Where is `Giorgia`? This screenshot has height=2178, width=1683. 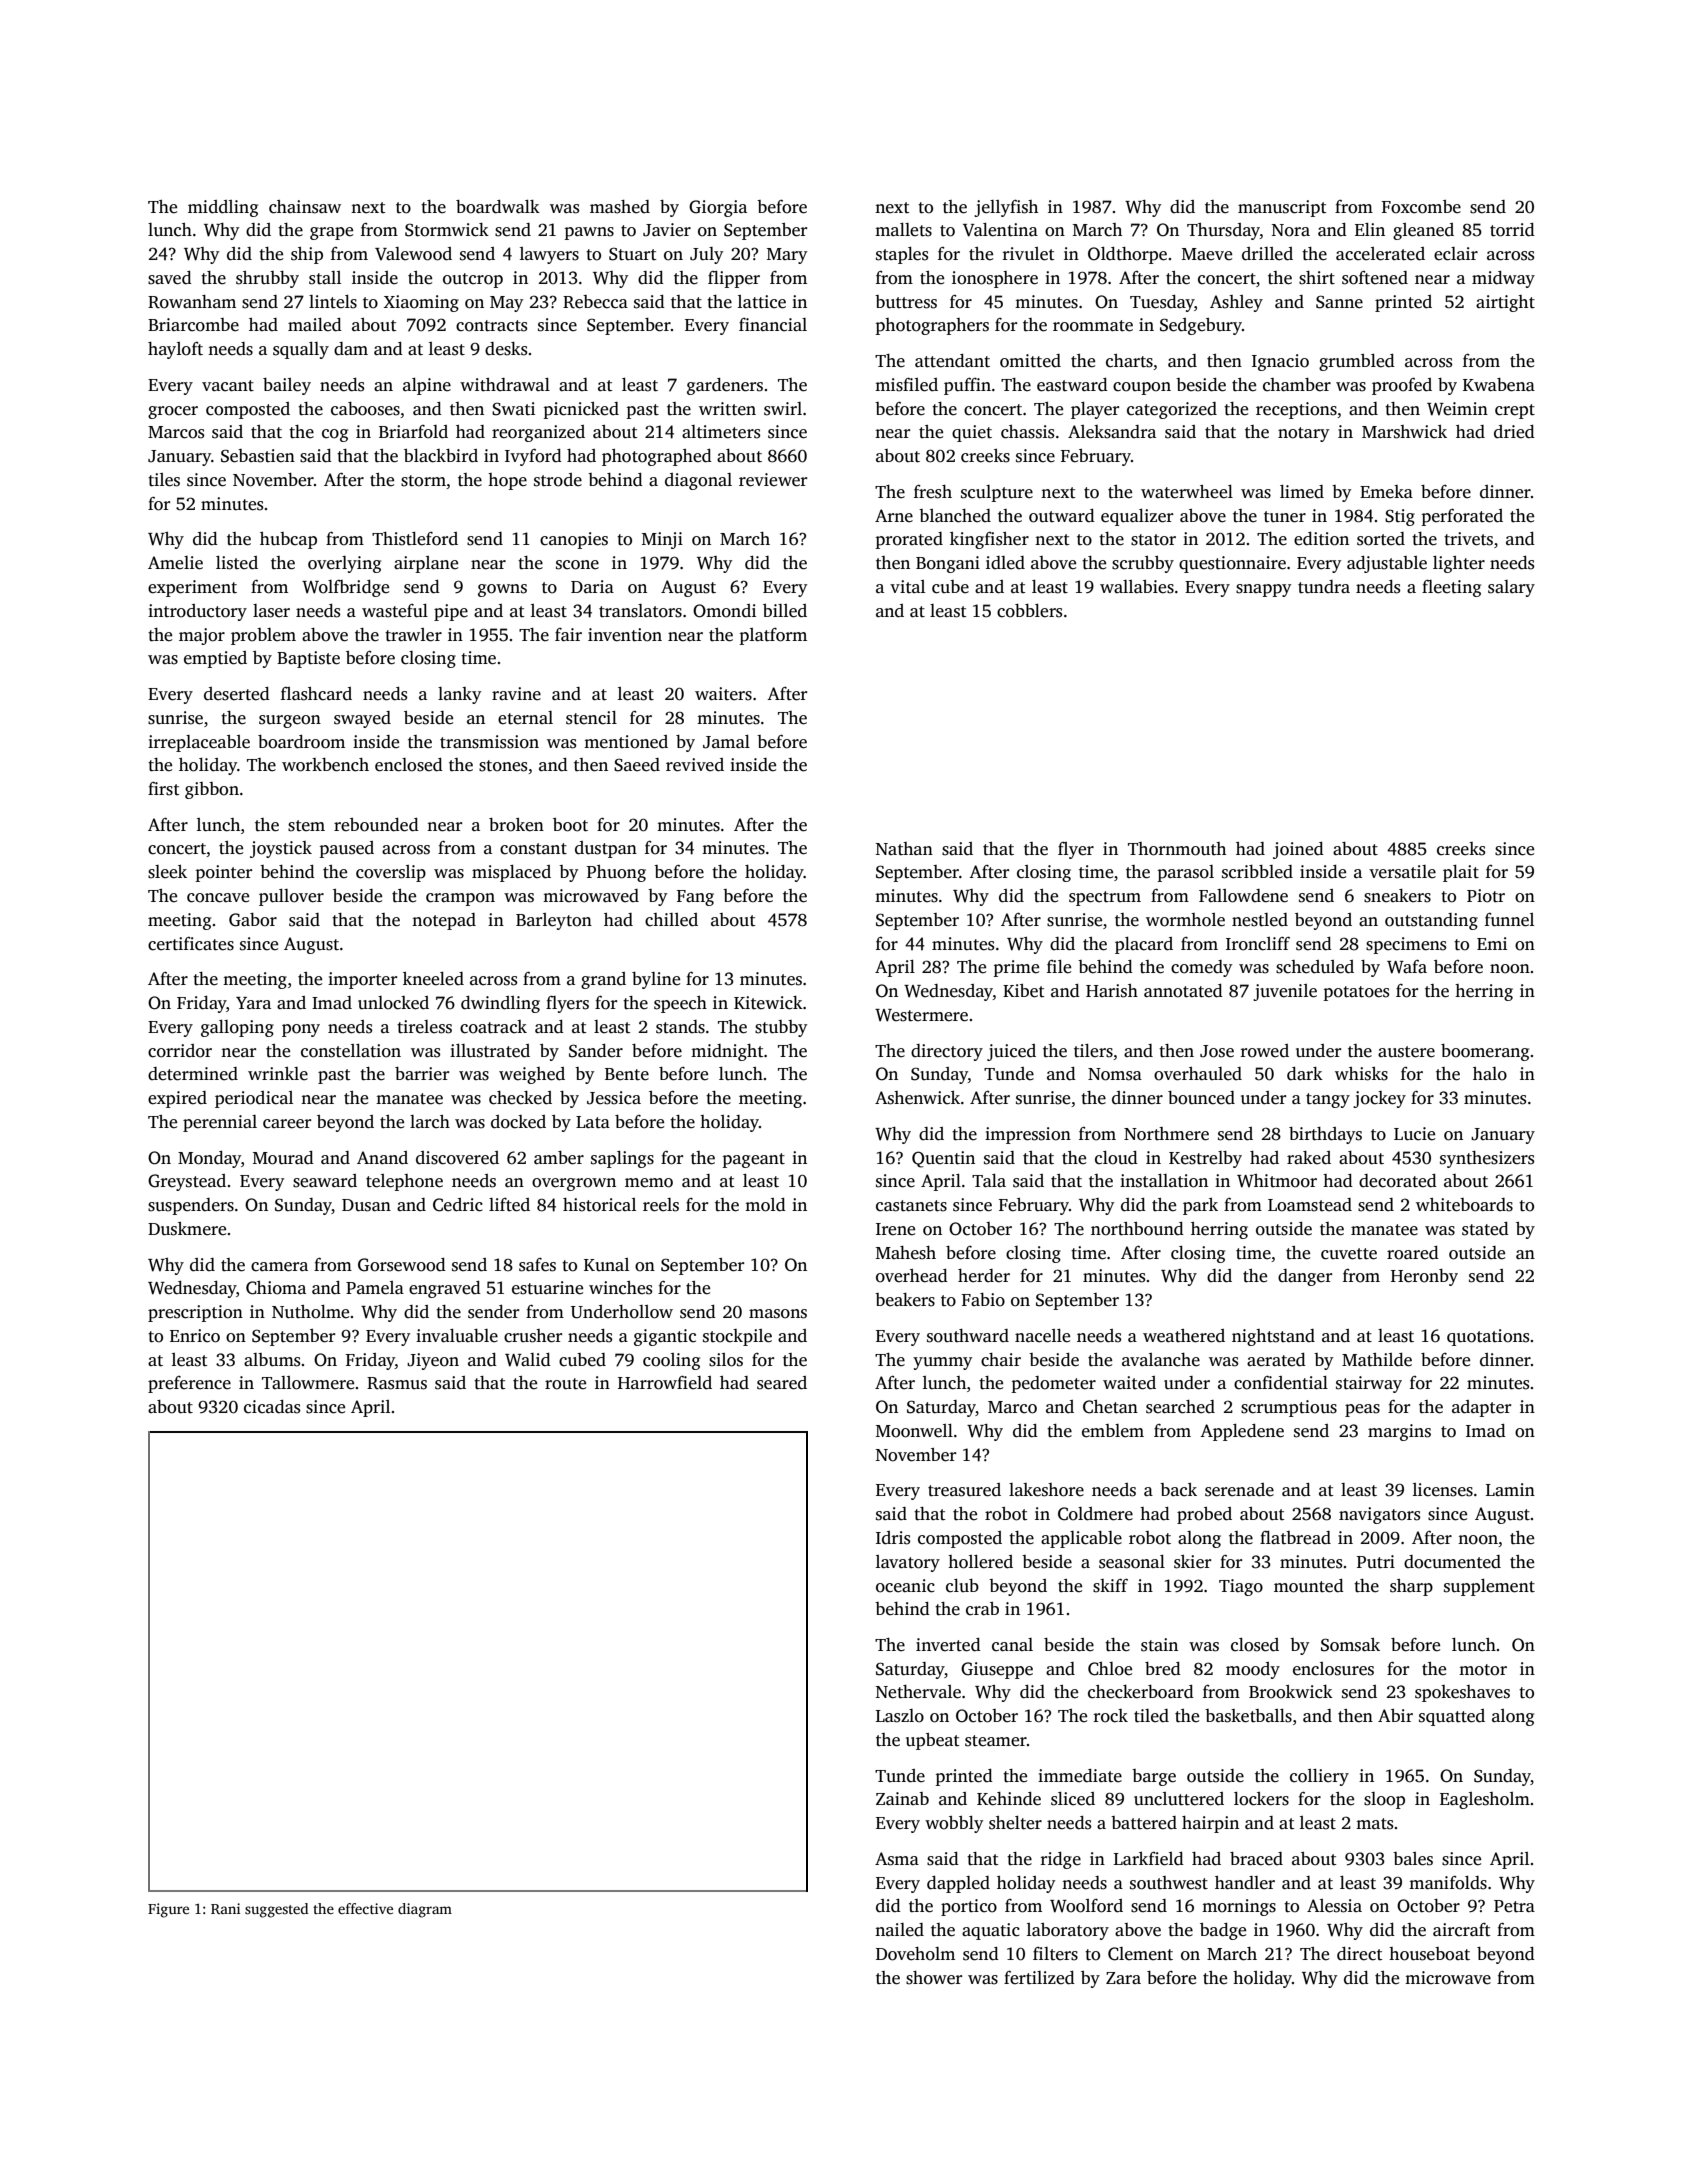 Giorgia is located at coordinates (718, 208).
